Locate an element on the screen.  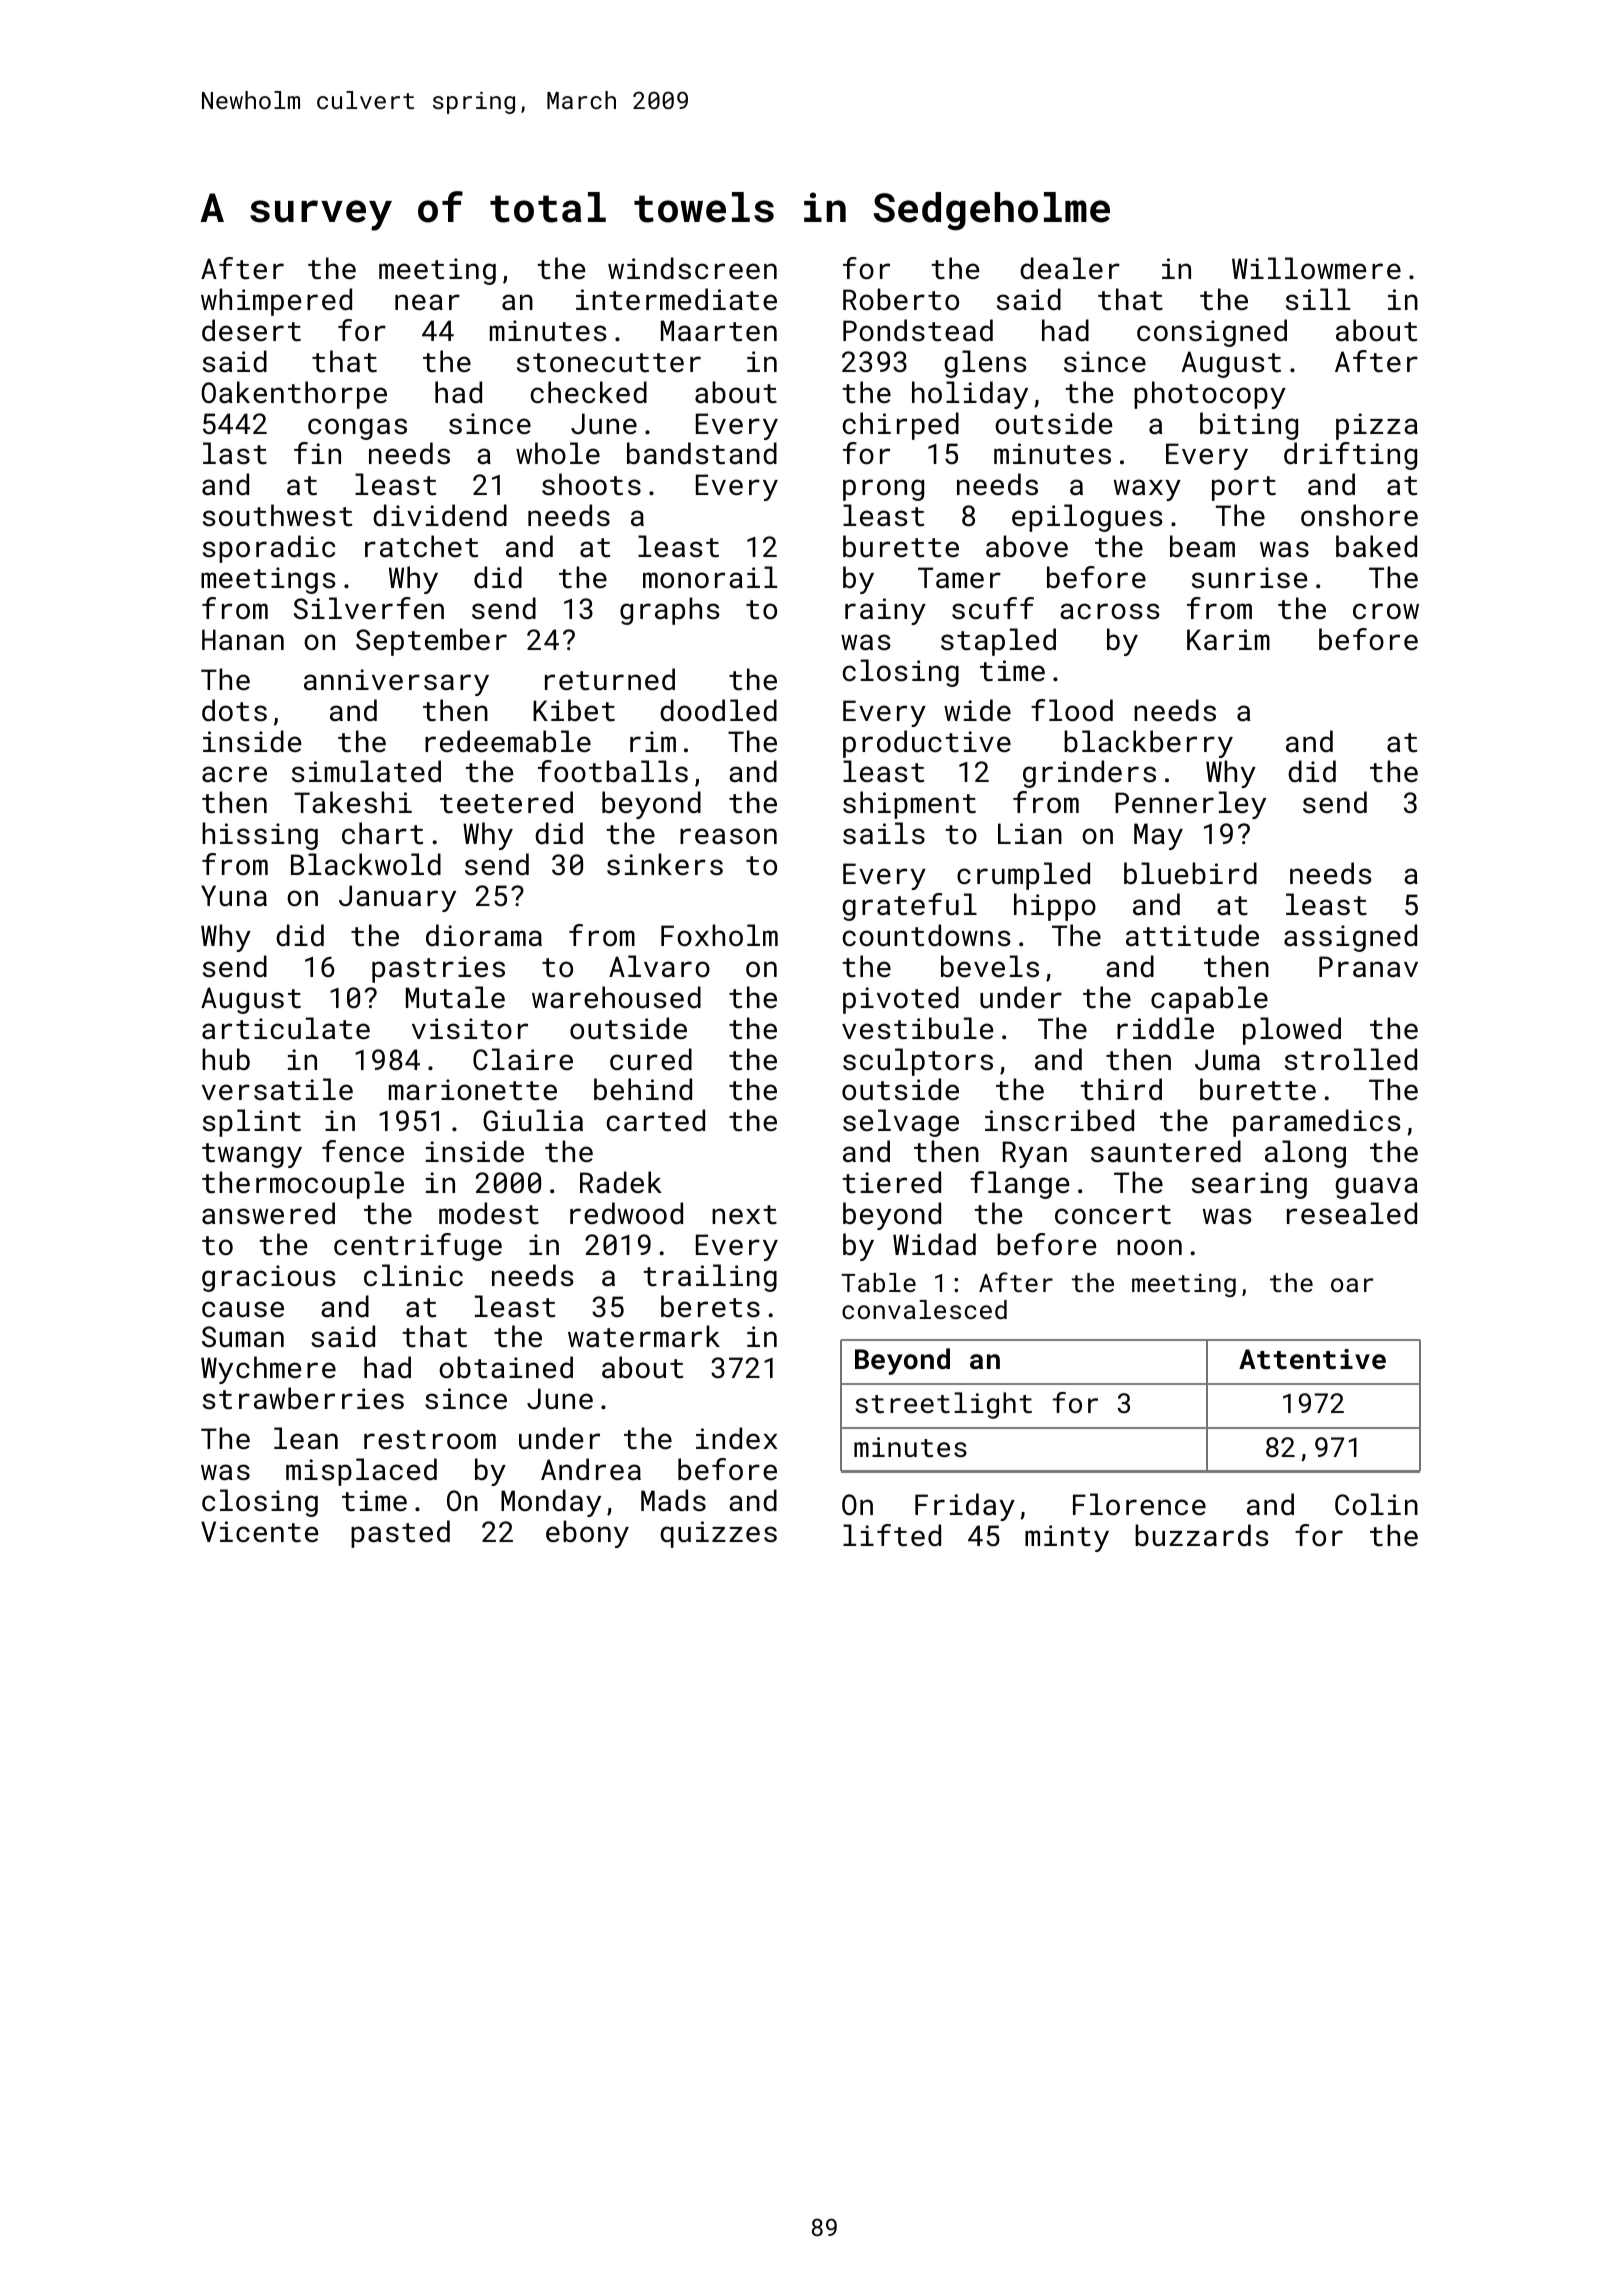
restroom is located at coordinates (430, 1440).
